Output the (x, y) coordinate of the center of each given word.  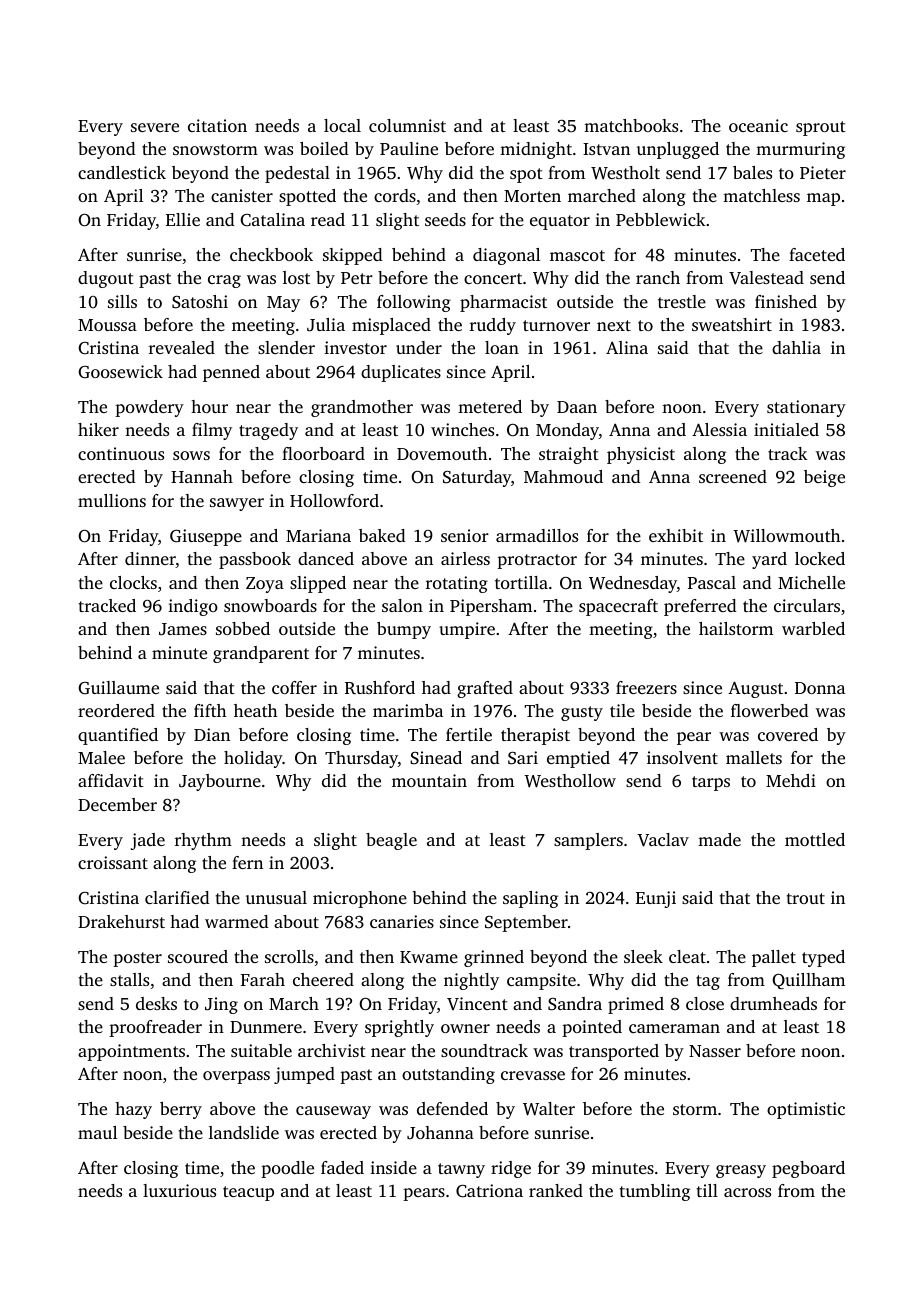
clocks (133, 582)
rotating (457, 584)
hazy (133, 1110)
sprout (821, 128)
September (526, 923)
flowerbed (770, 710)
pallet (774, 958)
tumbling (655, 1192)
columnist (407, 125)
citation (217, 125)
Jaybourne (220, 782)
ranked (556, 1190)
